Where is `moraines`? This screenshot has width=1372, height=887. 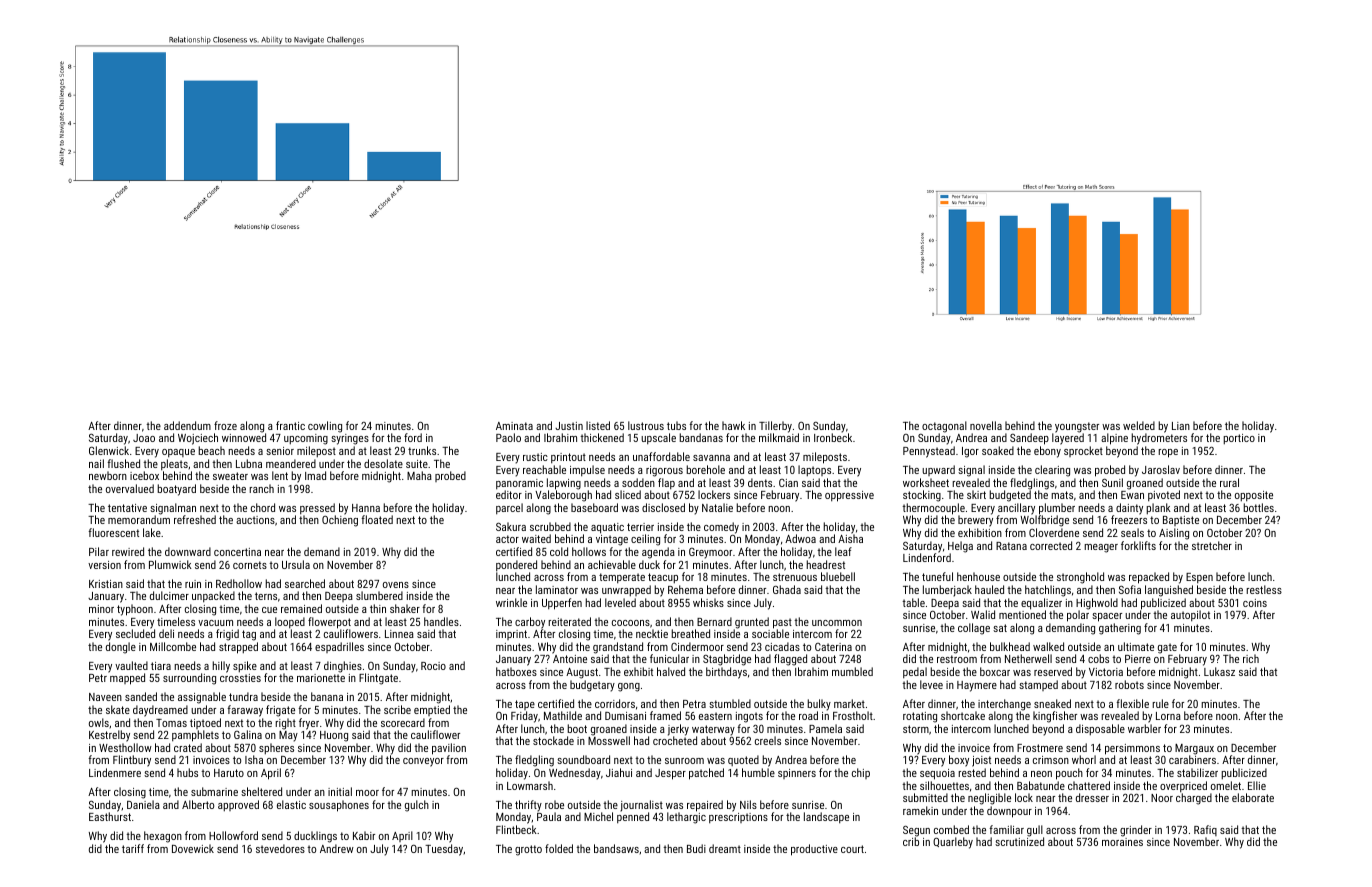 moraines is located at coordinates (1122, 842).
